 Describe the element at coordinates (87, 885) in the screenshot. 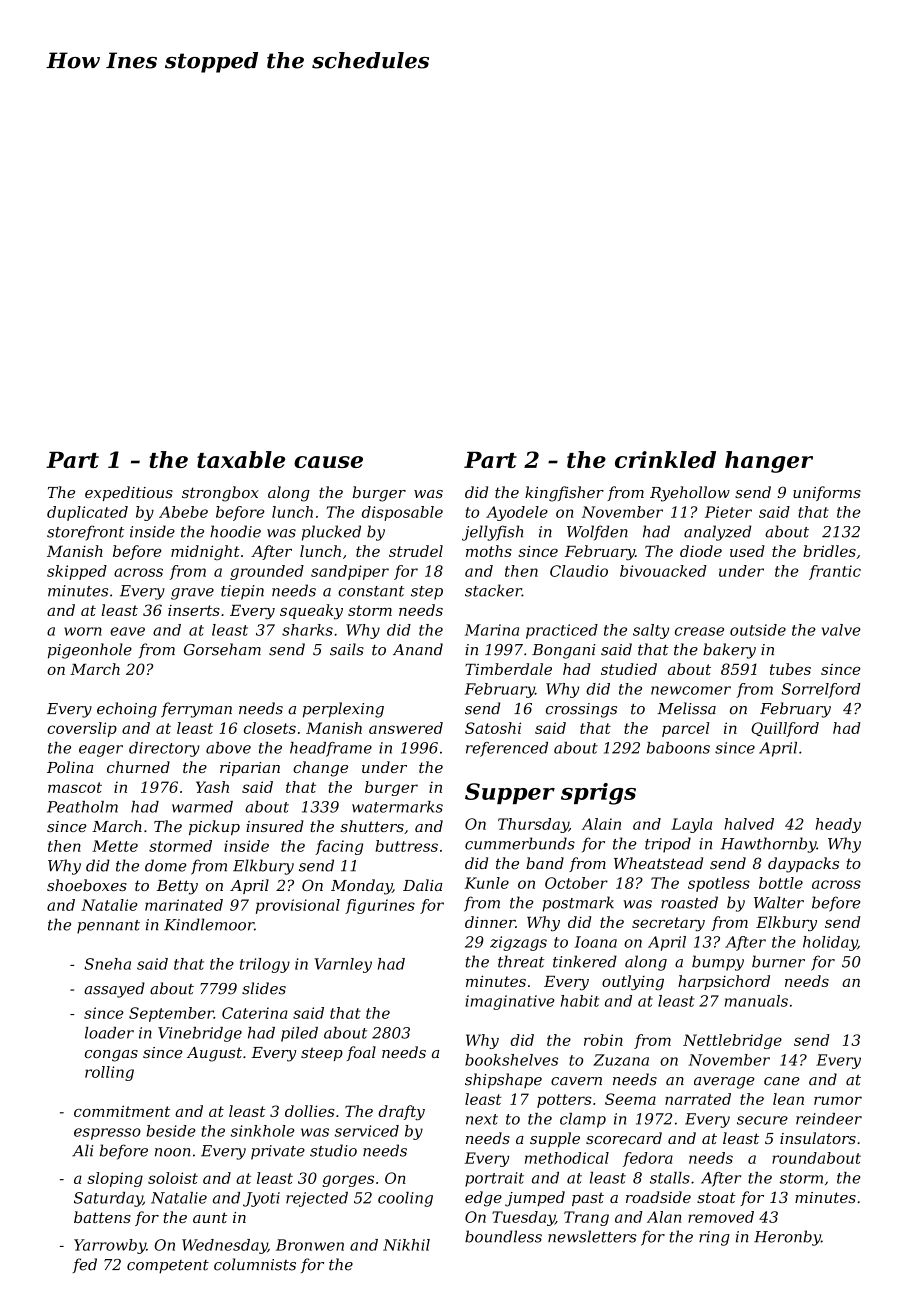

I see `shoeboxes` at that location.
